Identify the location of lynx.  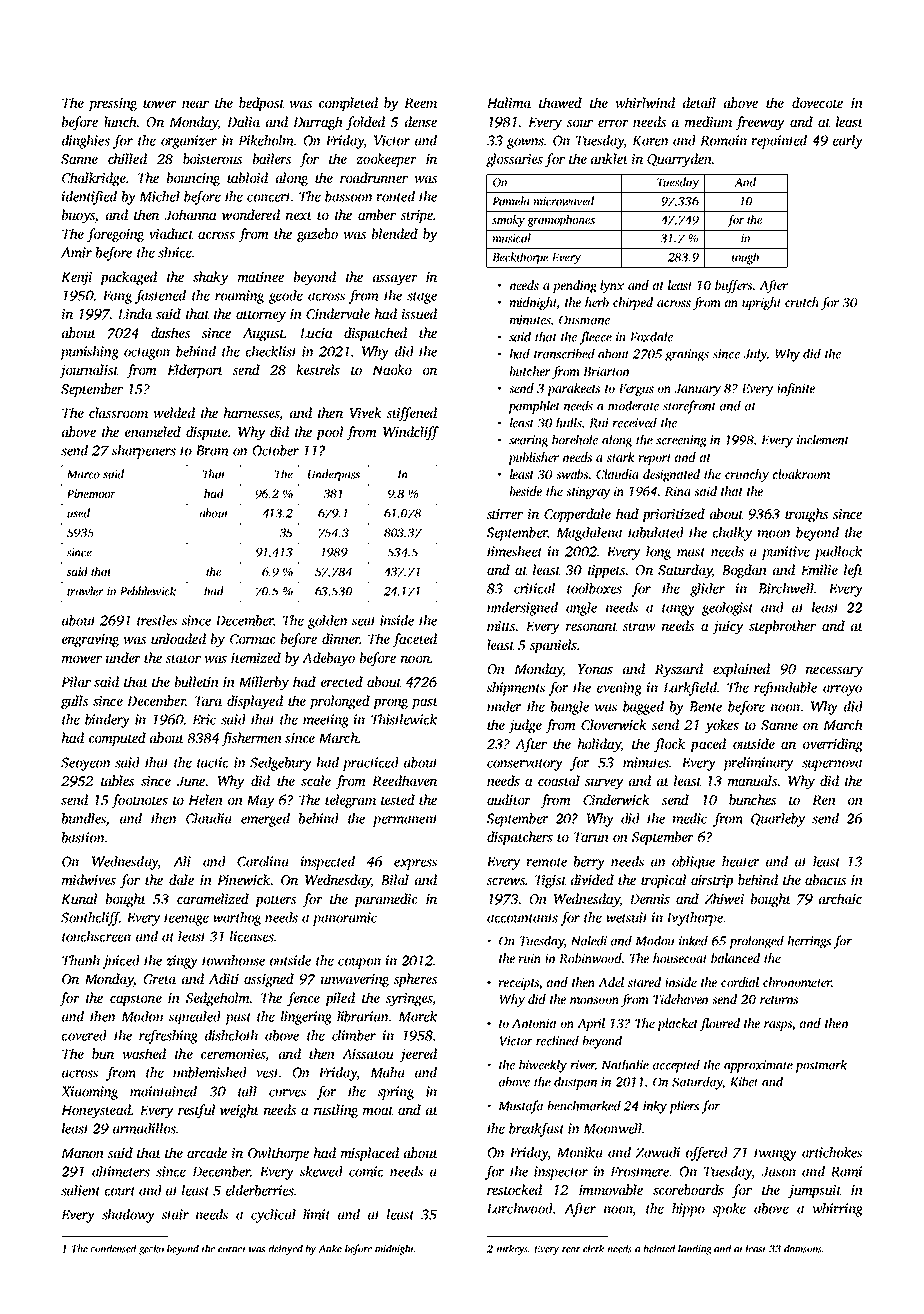
(612, 286).
